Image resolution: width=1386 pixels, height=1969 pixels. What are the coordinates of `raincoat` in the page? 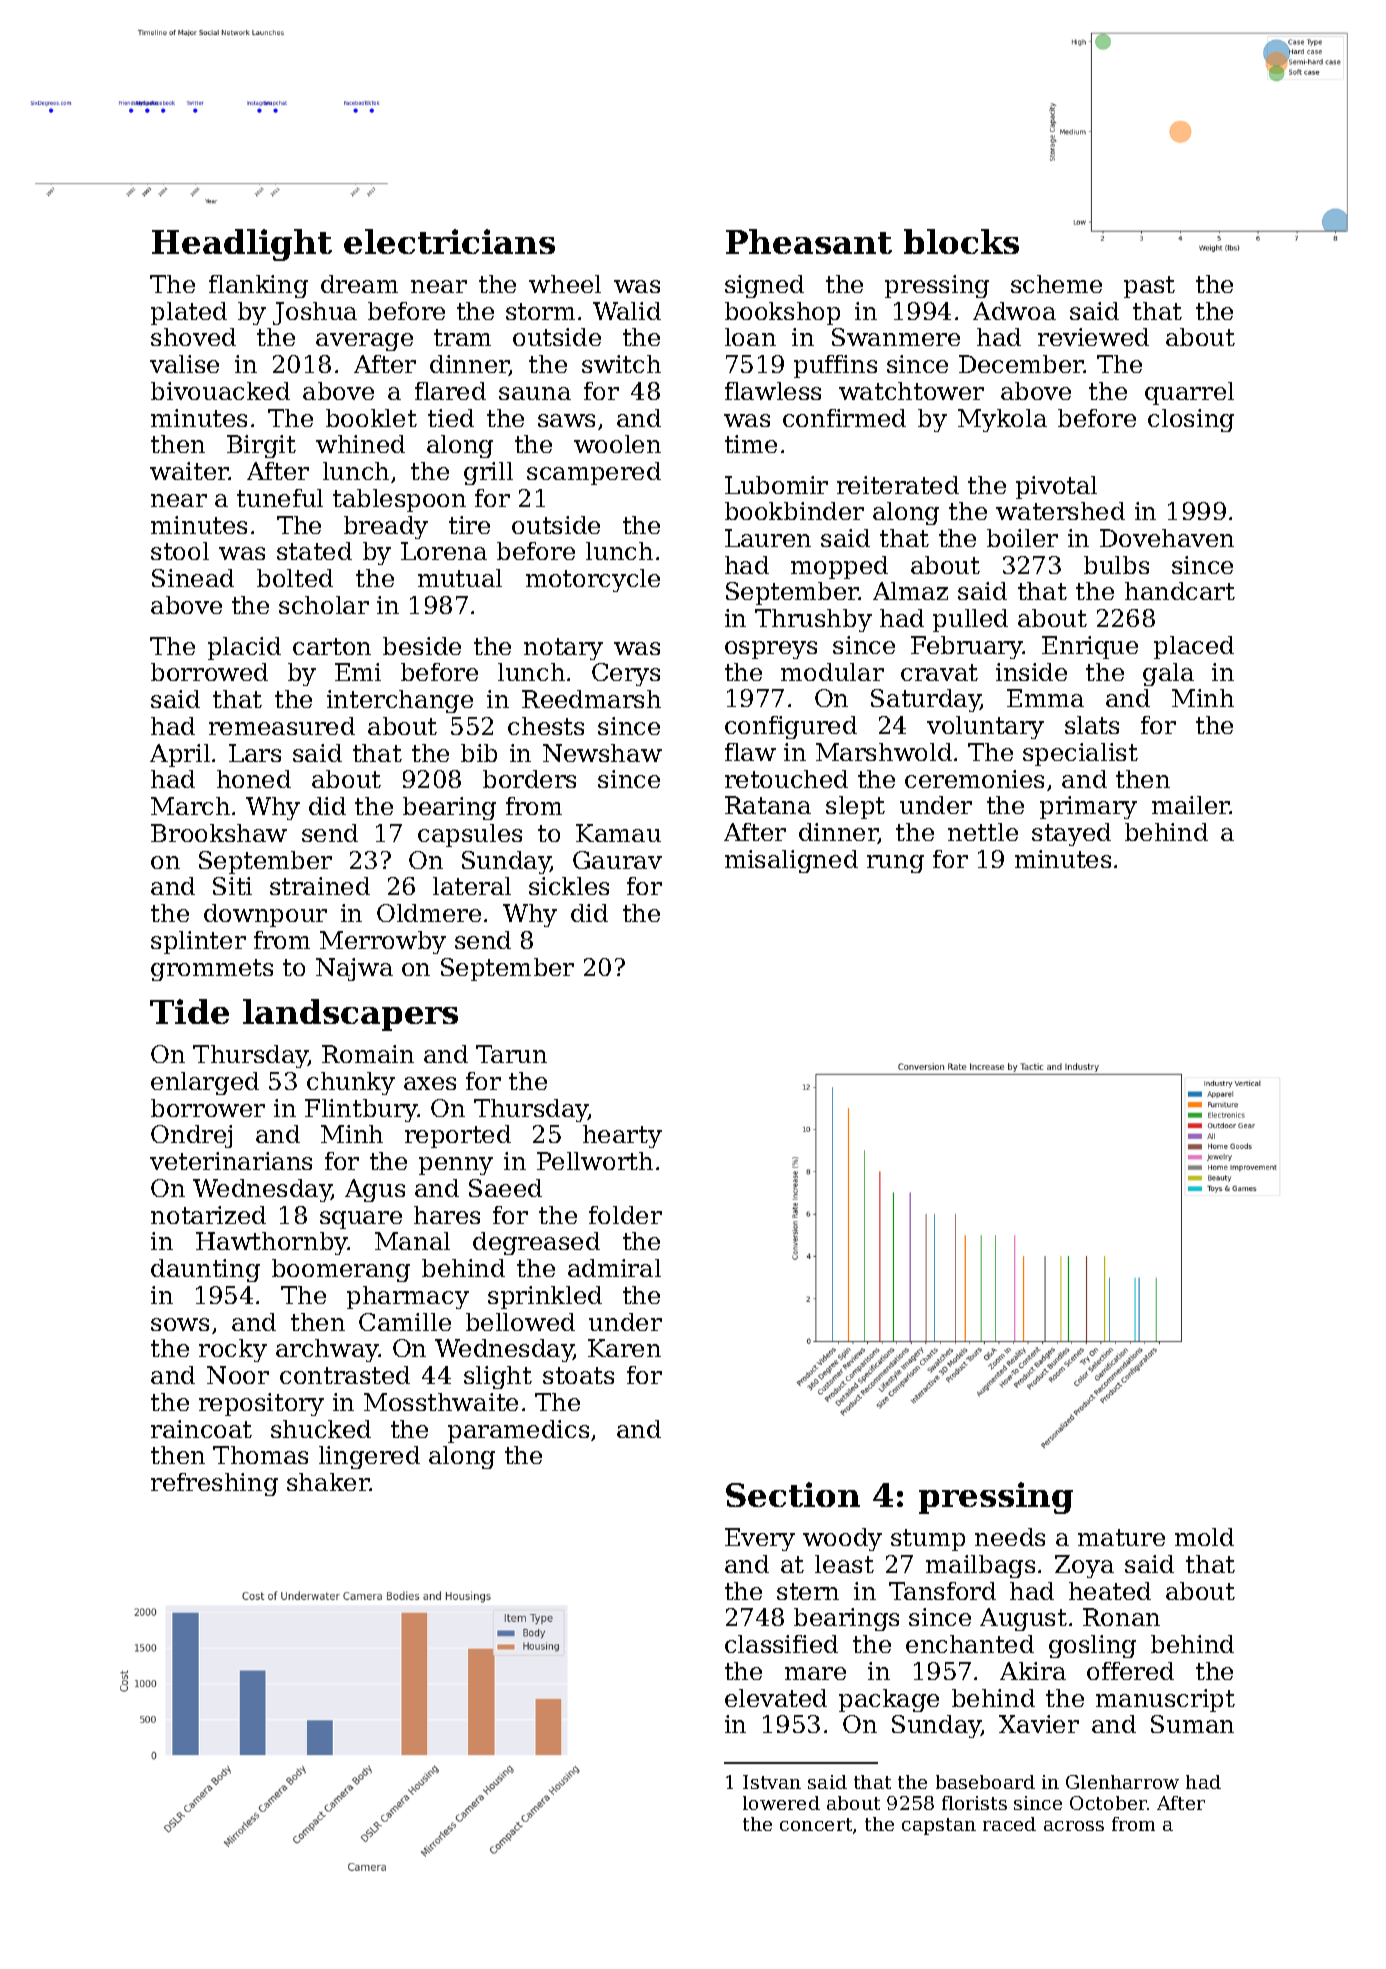 It's located at (201, 1429).
